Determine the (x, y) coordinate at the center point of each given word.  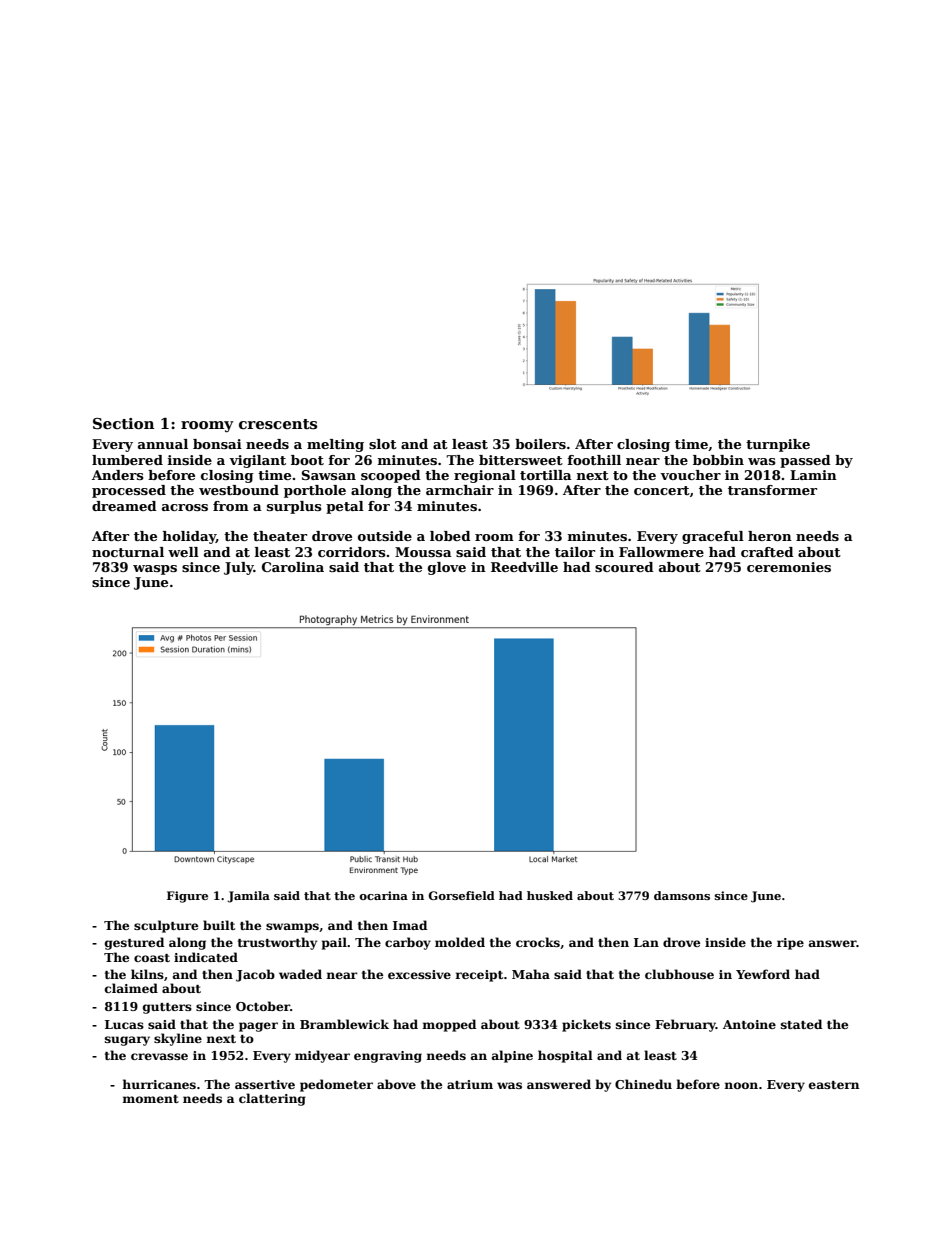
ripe (790, 944)
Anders (118, 475)
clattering (272, 1099)
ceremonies (789, 567)
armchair (460, 490)
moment (151, 1099)
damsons (682, 895)
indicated (206, 957)
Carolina (293, 567)
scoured (624, 567)
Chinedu (643, 1084)
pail (334, 943)
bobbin (718, 460)
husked (550, 895)
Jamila (248, 897)
